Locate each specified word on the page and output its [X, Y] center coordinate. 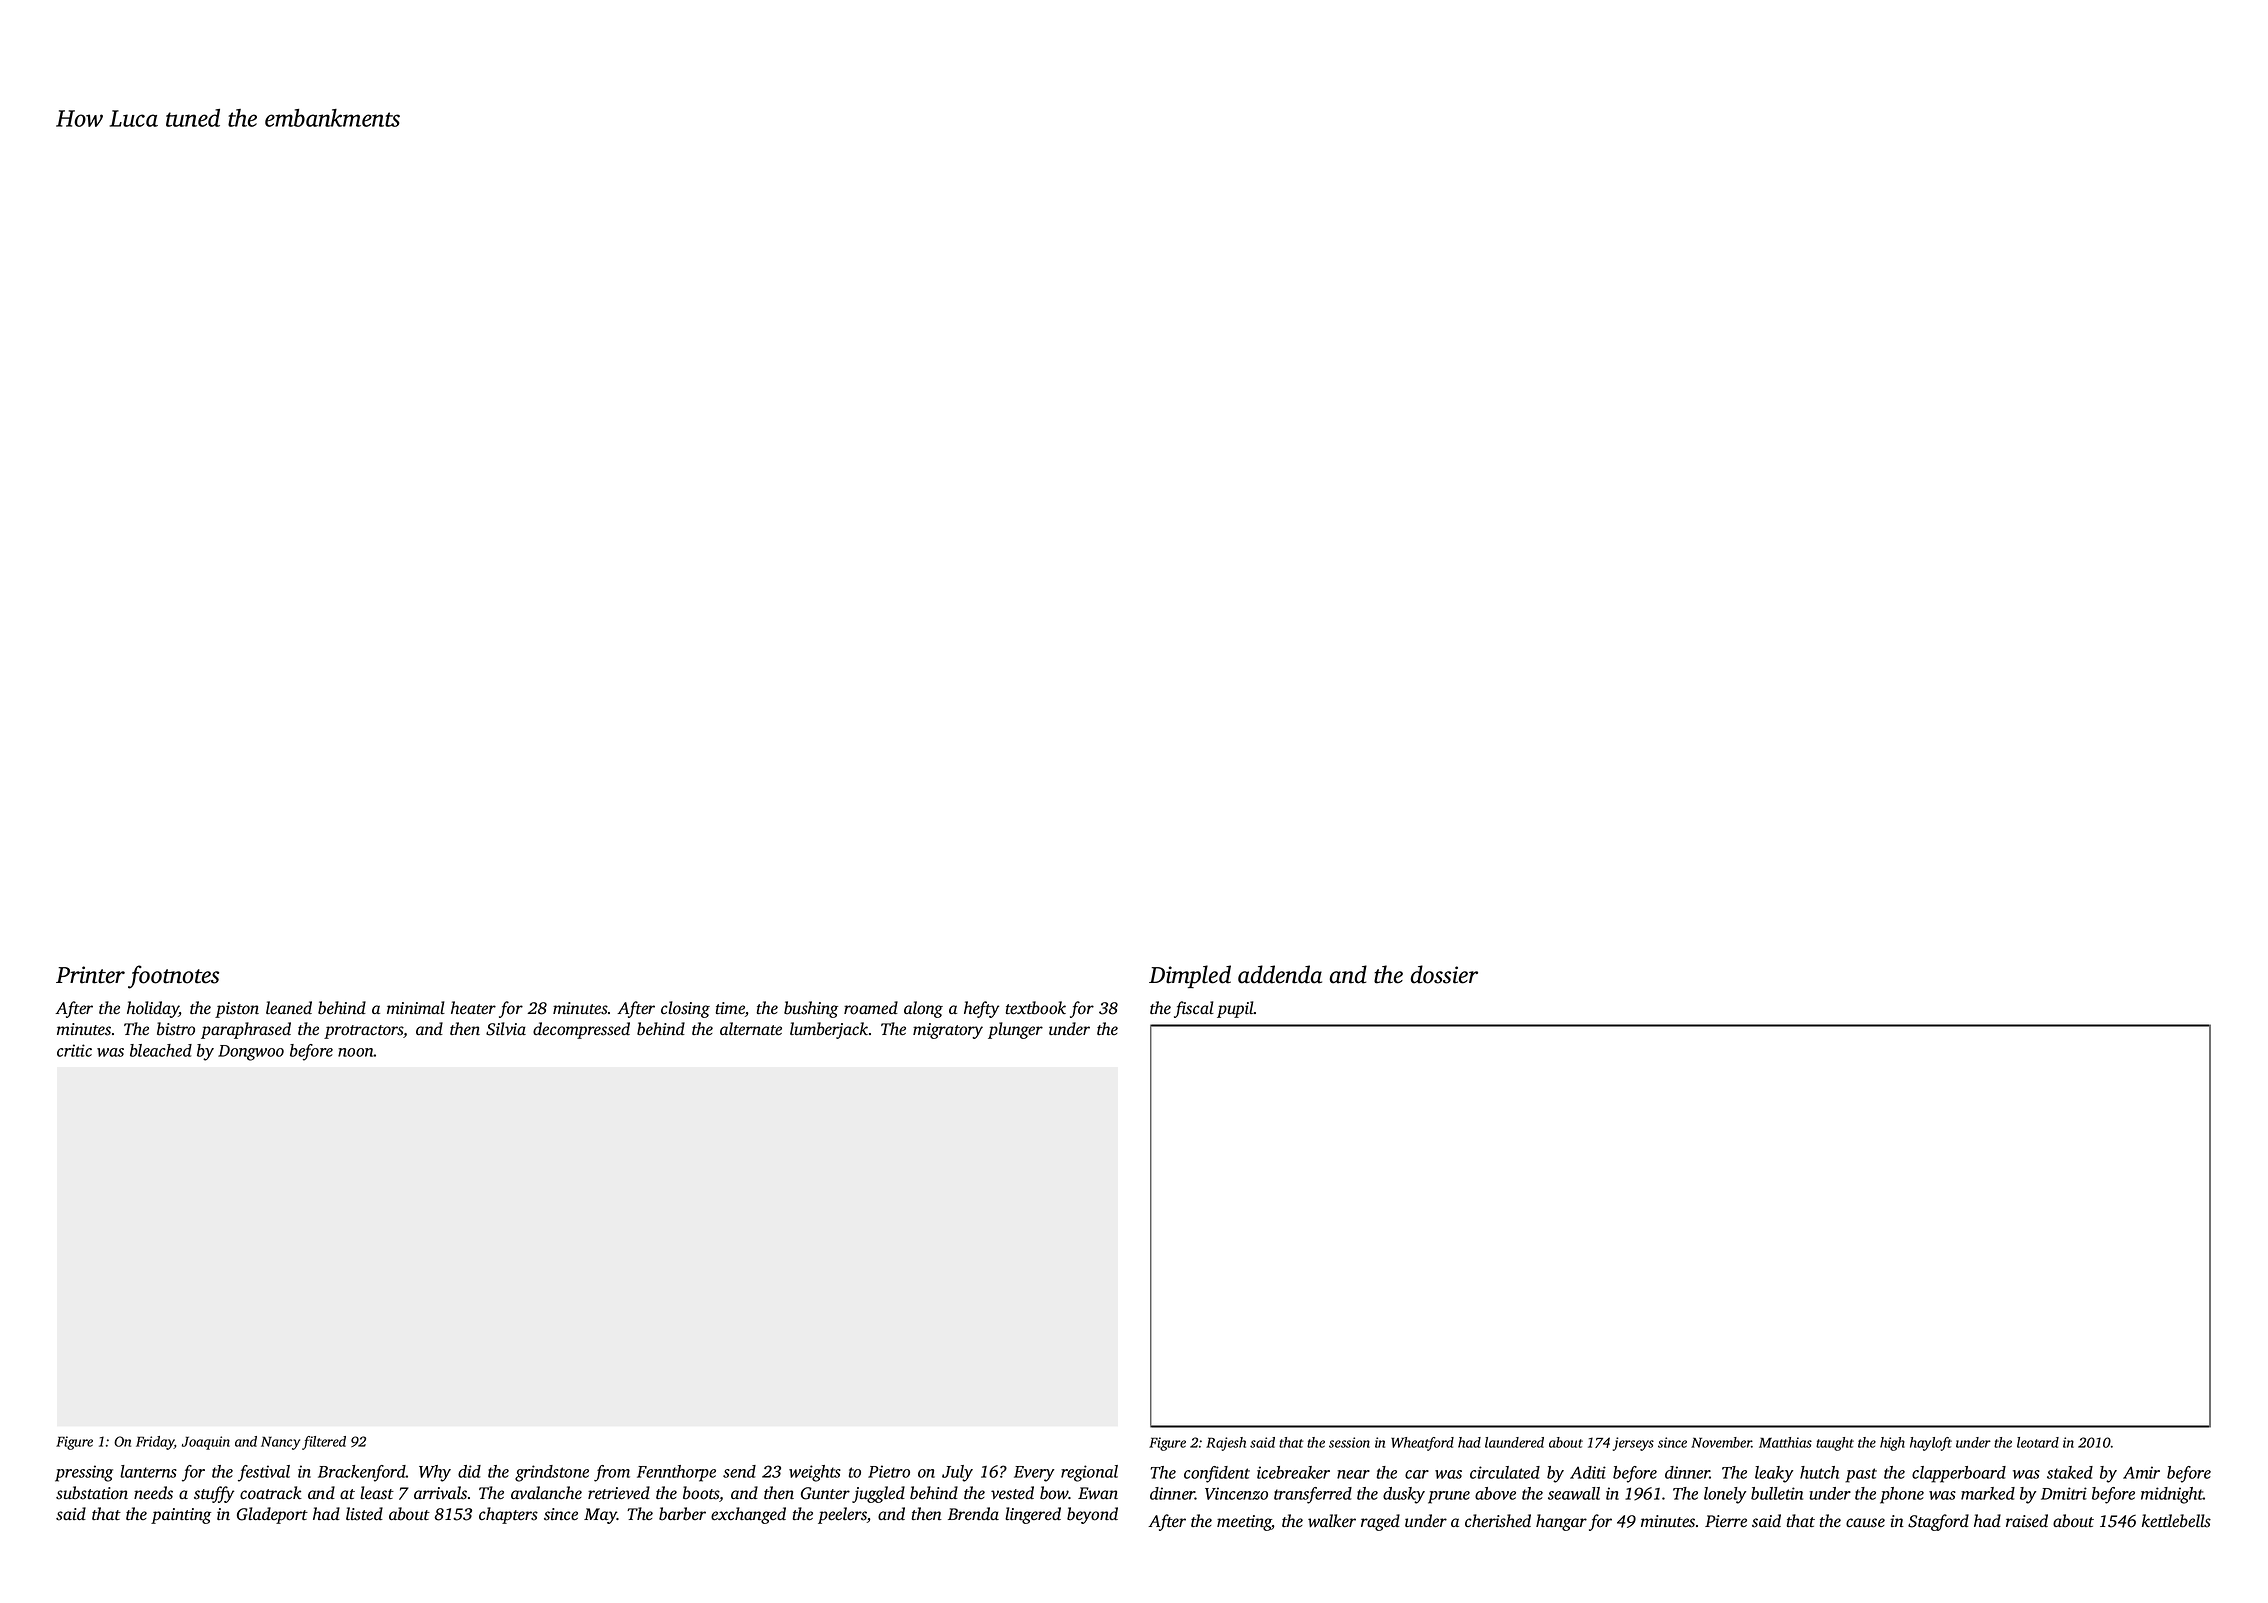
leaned [289, 1008]
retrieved [619, 1493]
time [730, 1008]
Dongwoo [251, 1053]
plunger [1015, 1030]
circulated [1505, 1472]
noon [356, 1052]
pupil [1235, 1009]
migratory [948, 1031]
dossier [1444, 974]
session [1349, 1442]
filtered [324, 1443]
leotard [2038, 1442]
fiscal [1194, 1009]
